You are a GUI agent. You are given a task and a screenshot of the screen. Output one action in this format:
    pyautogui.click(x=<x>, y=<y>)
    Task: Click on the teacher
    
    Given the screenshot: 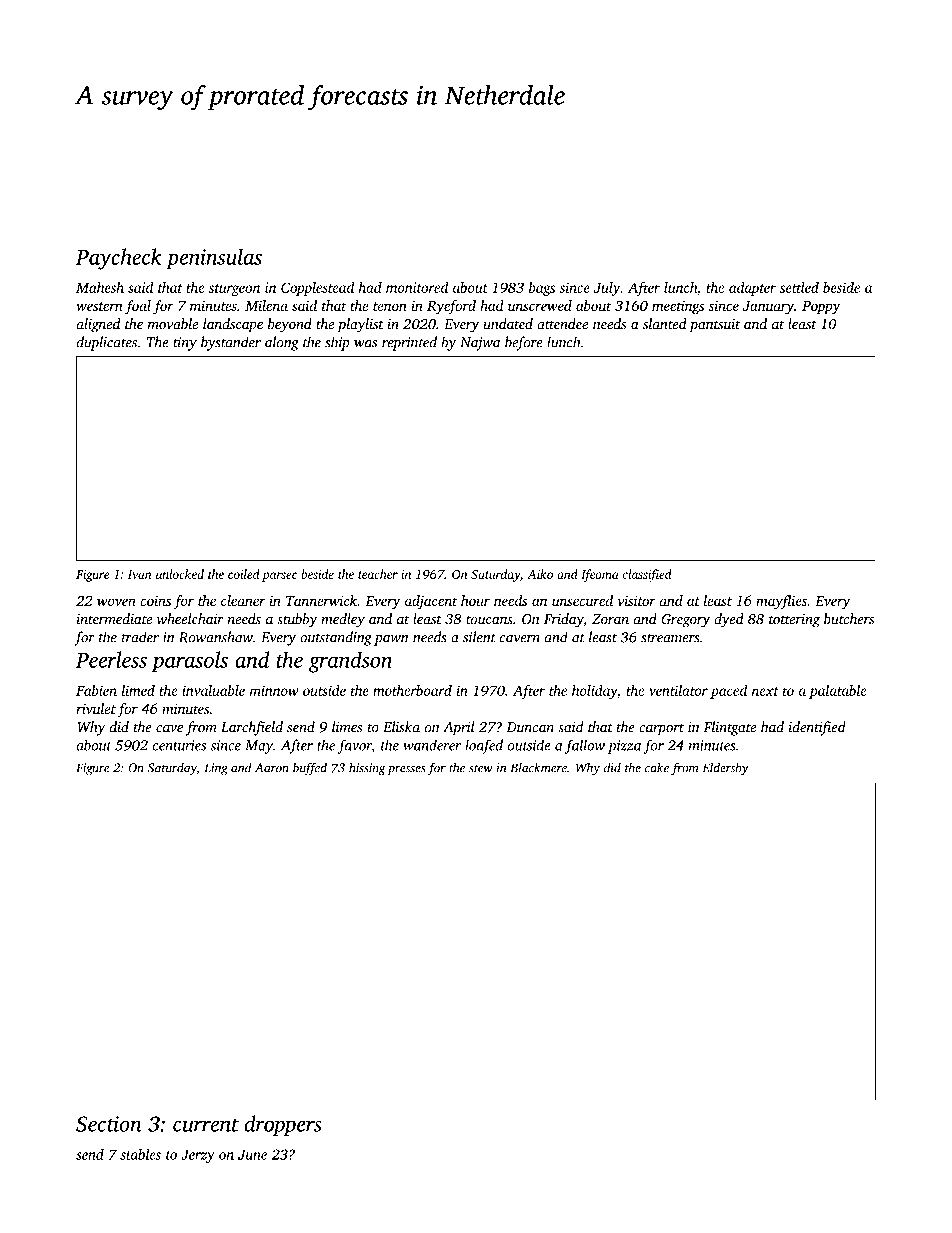 What is the action you would take?
    pyautogui.click(x=378, y=574)
